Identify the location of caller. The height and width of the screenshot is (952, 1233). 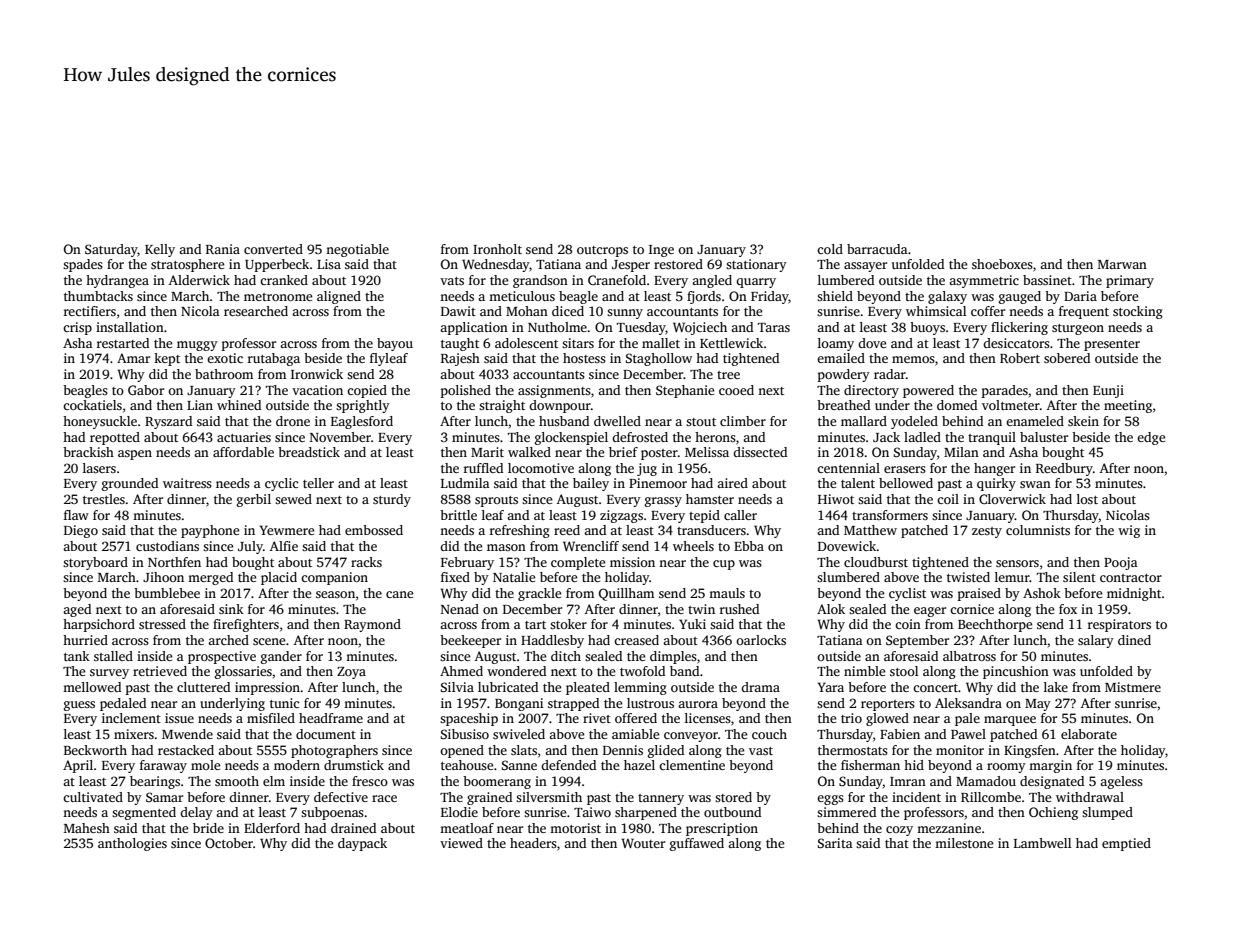
(740, 515).
